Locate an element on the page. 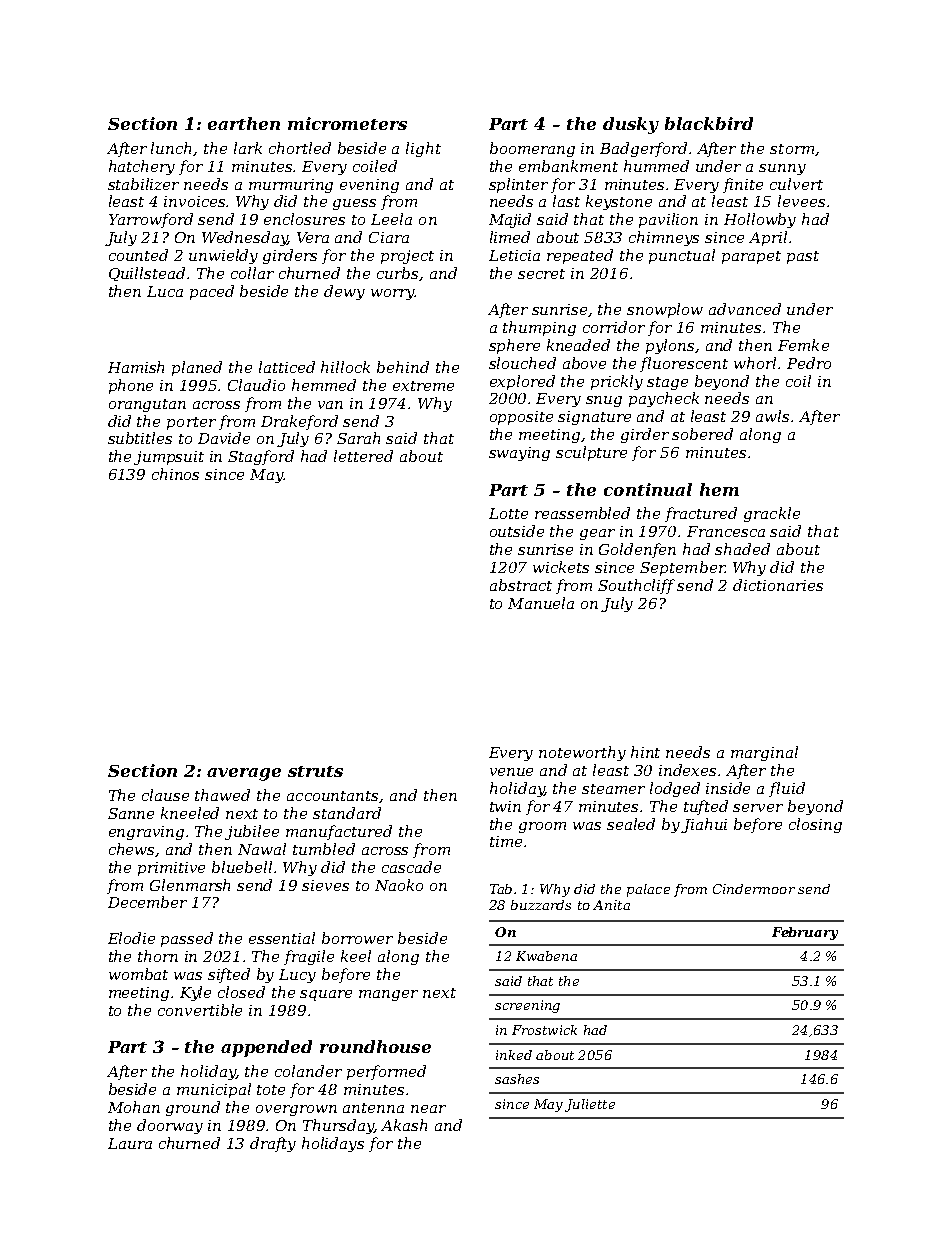 Image resolution: width=952 pixels, height=1233 pixels. struts is located at coordinates (315, 771).
